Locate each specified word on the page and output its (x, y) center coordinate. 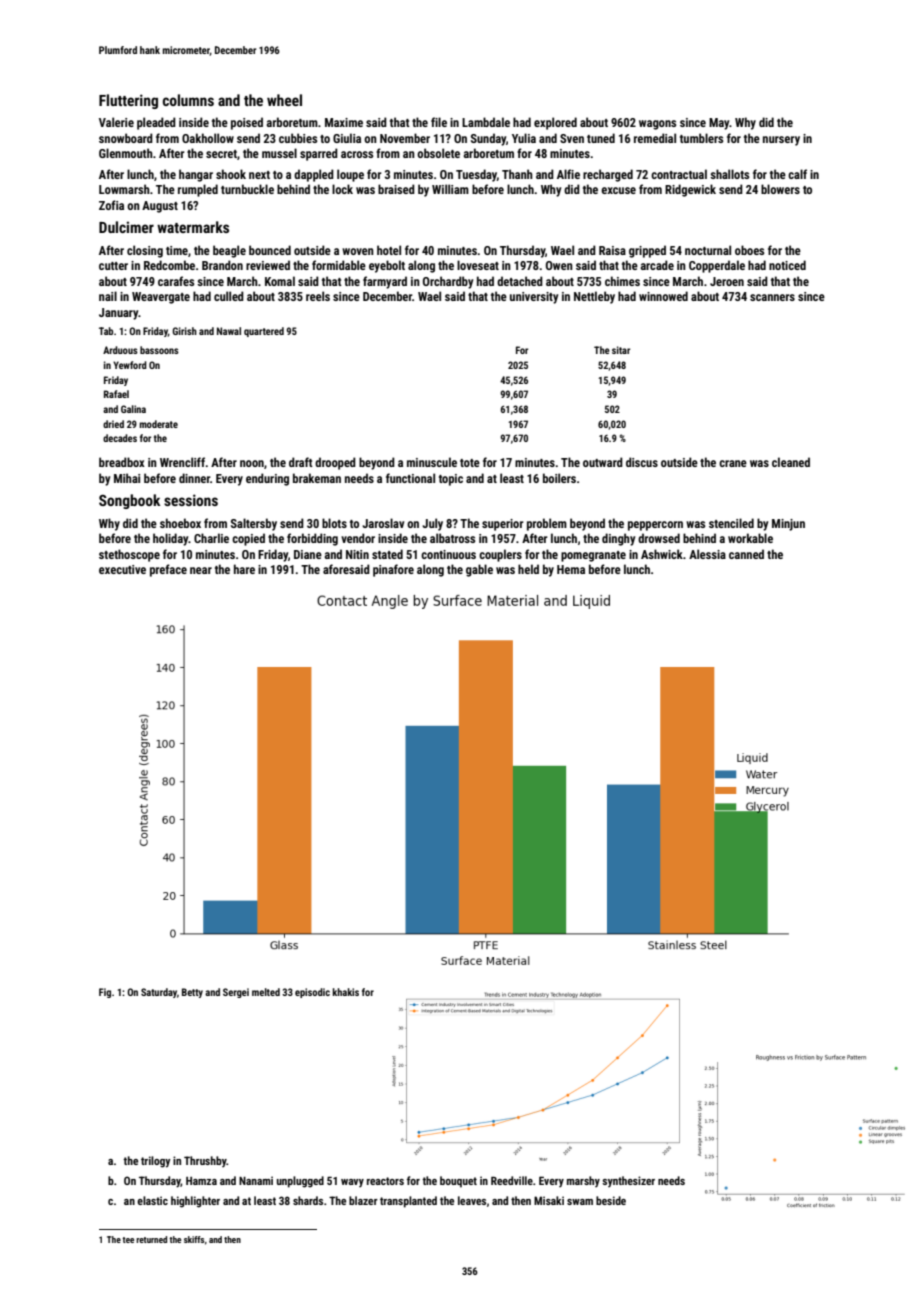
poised (247, 123)
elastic (152, 1200)
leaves (472, 1200)
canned (746, 554)
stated (387, 554)
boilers (559, 478)
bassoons (159, 350)
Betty (192, 993)
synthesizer (628, 1181)
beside (611, 1200)
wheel (284, 100)
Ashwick (662, 554)
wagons (657, 125)
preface (168, 570)
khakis (345, 992)
